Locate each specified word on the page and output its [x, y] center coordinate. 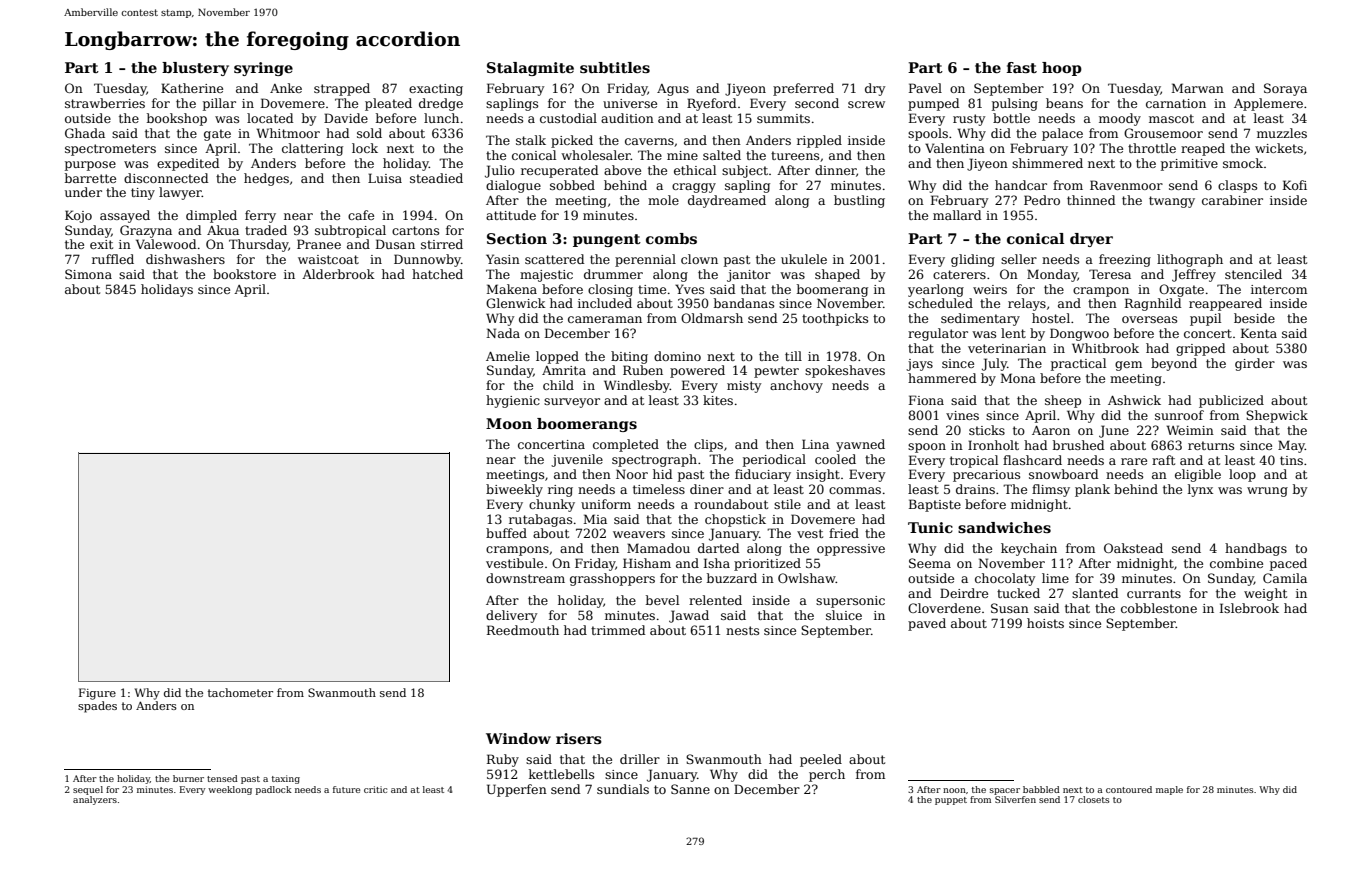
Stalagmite [530, 69]
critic [375, 789]
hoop [1062, 69]
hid [663, 474]
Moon [509, 423]
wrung [1267, 492]
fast [1022, 67]
